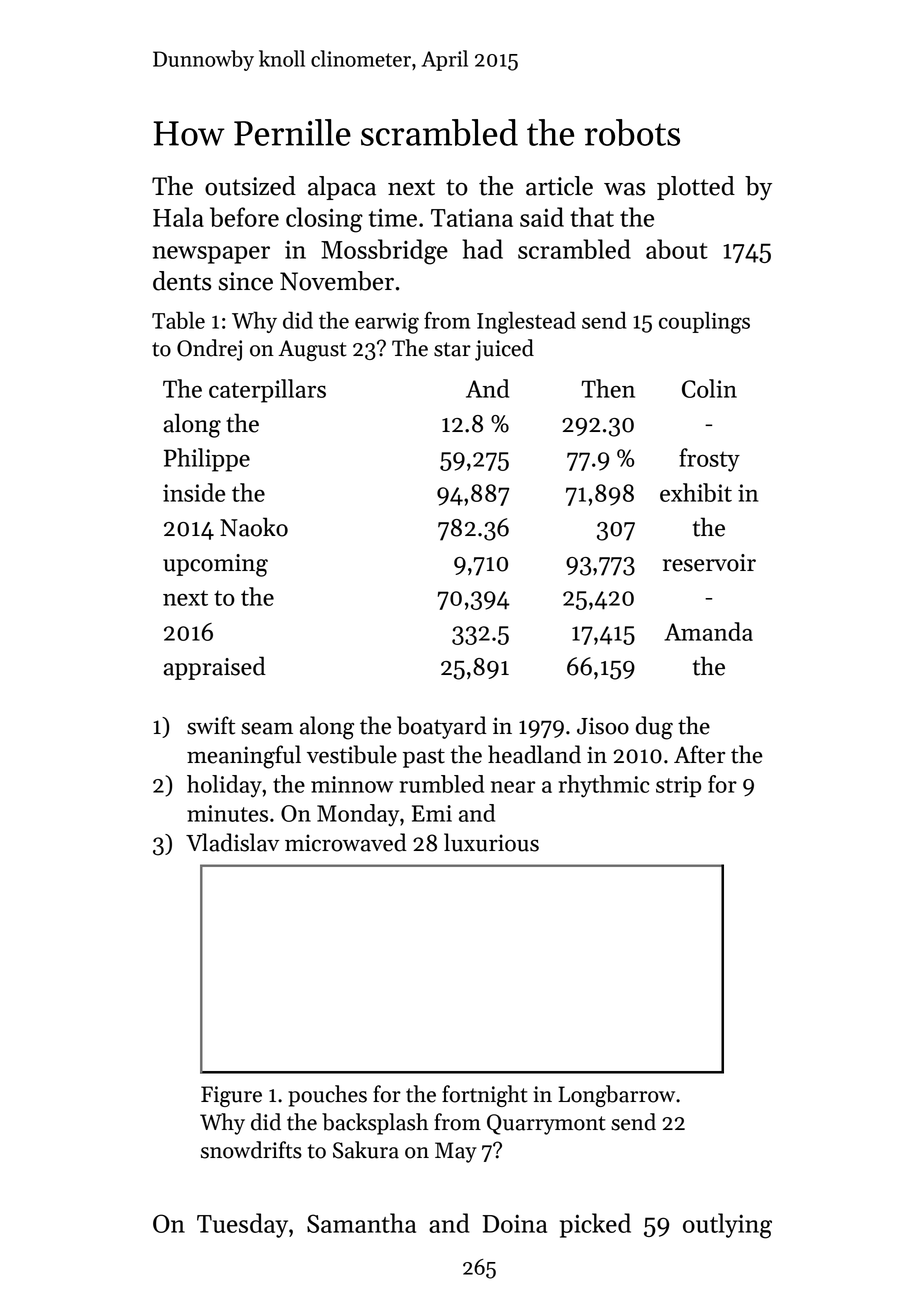 The height and width of the document is (1311, 924). Describe the element at coordinates (242, 1225) in the document. I see `Tuesday` at that location.
